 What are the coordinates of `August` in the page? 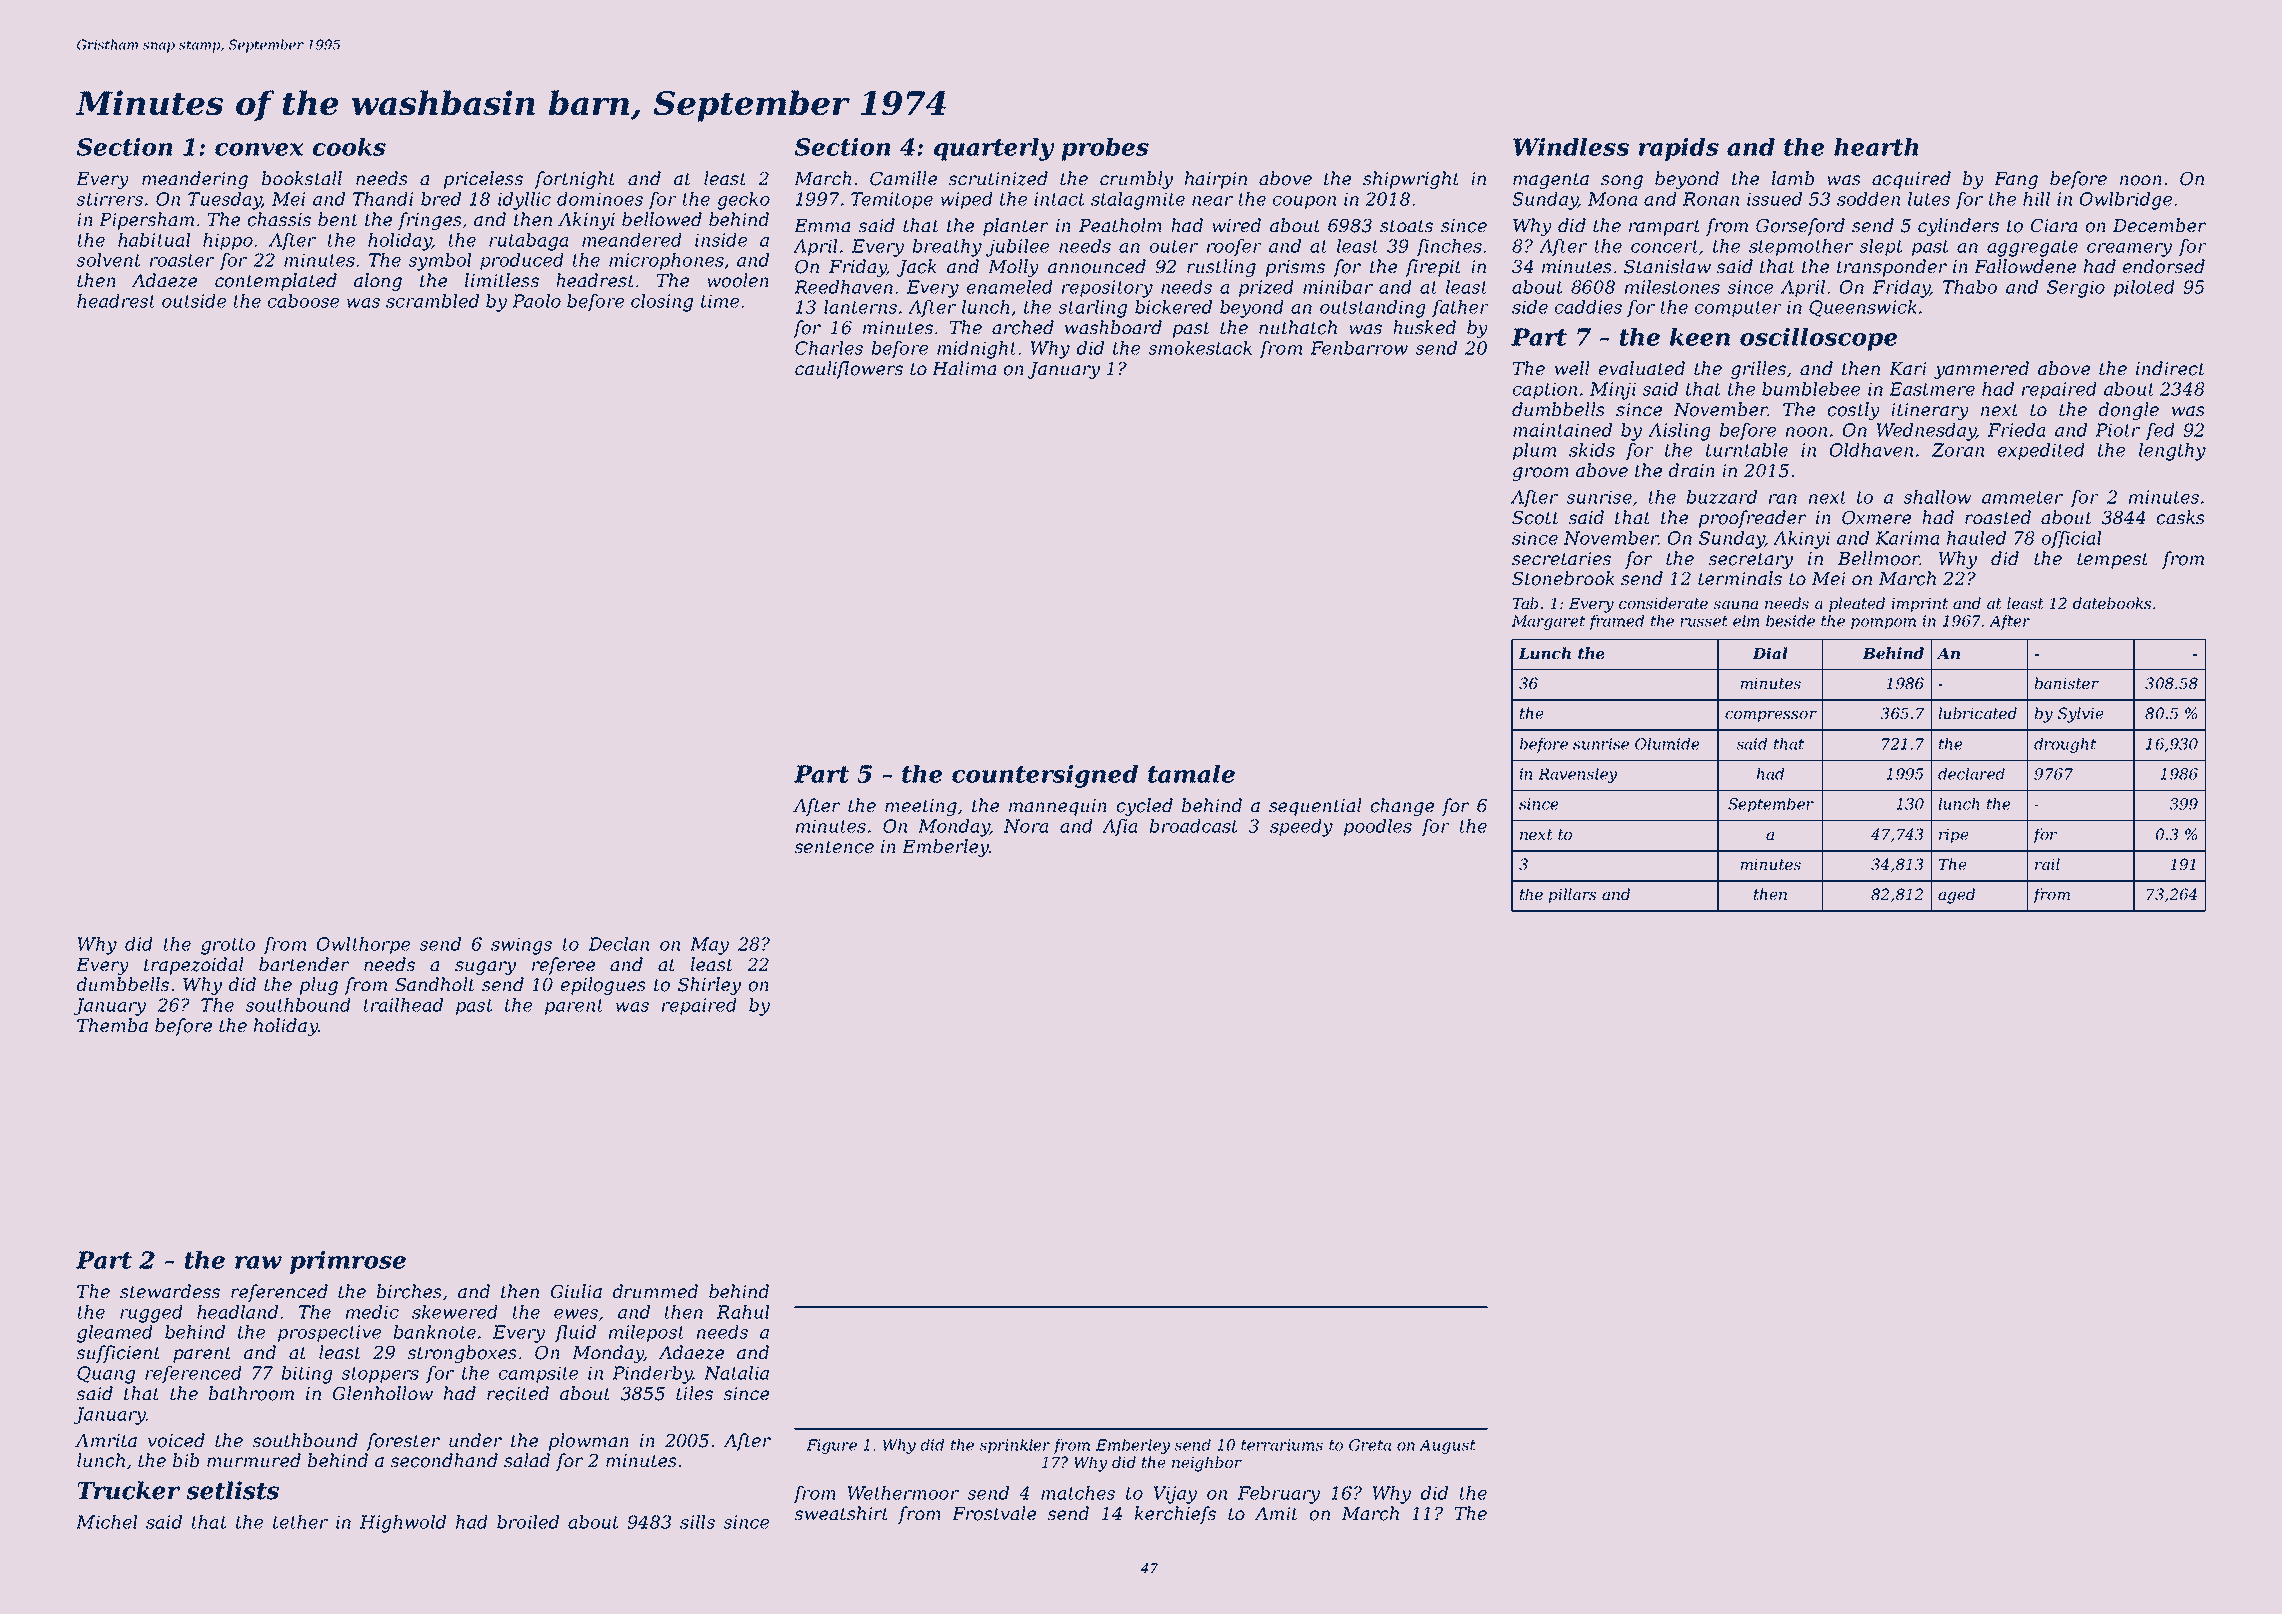 It's located at (1447, 1446).
